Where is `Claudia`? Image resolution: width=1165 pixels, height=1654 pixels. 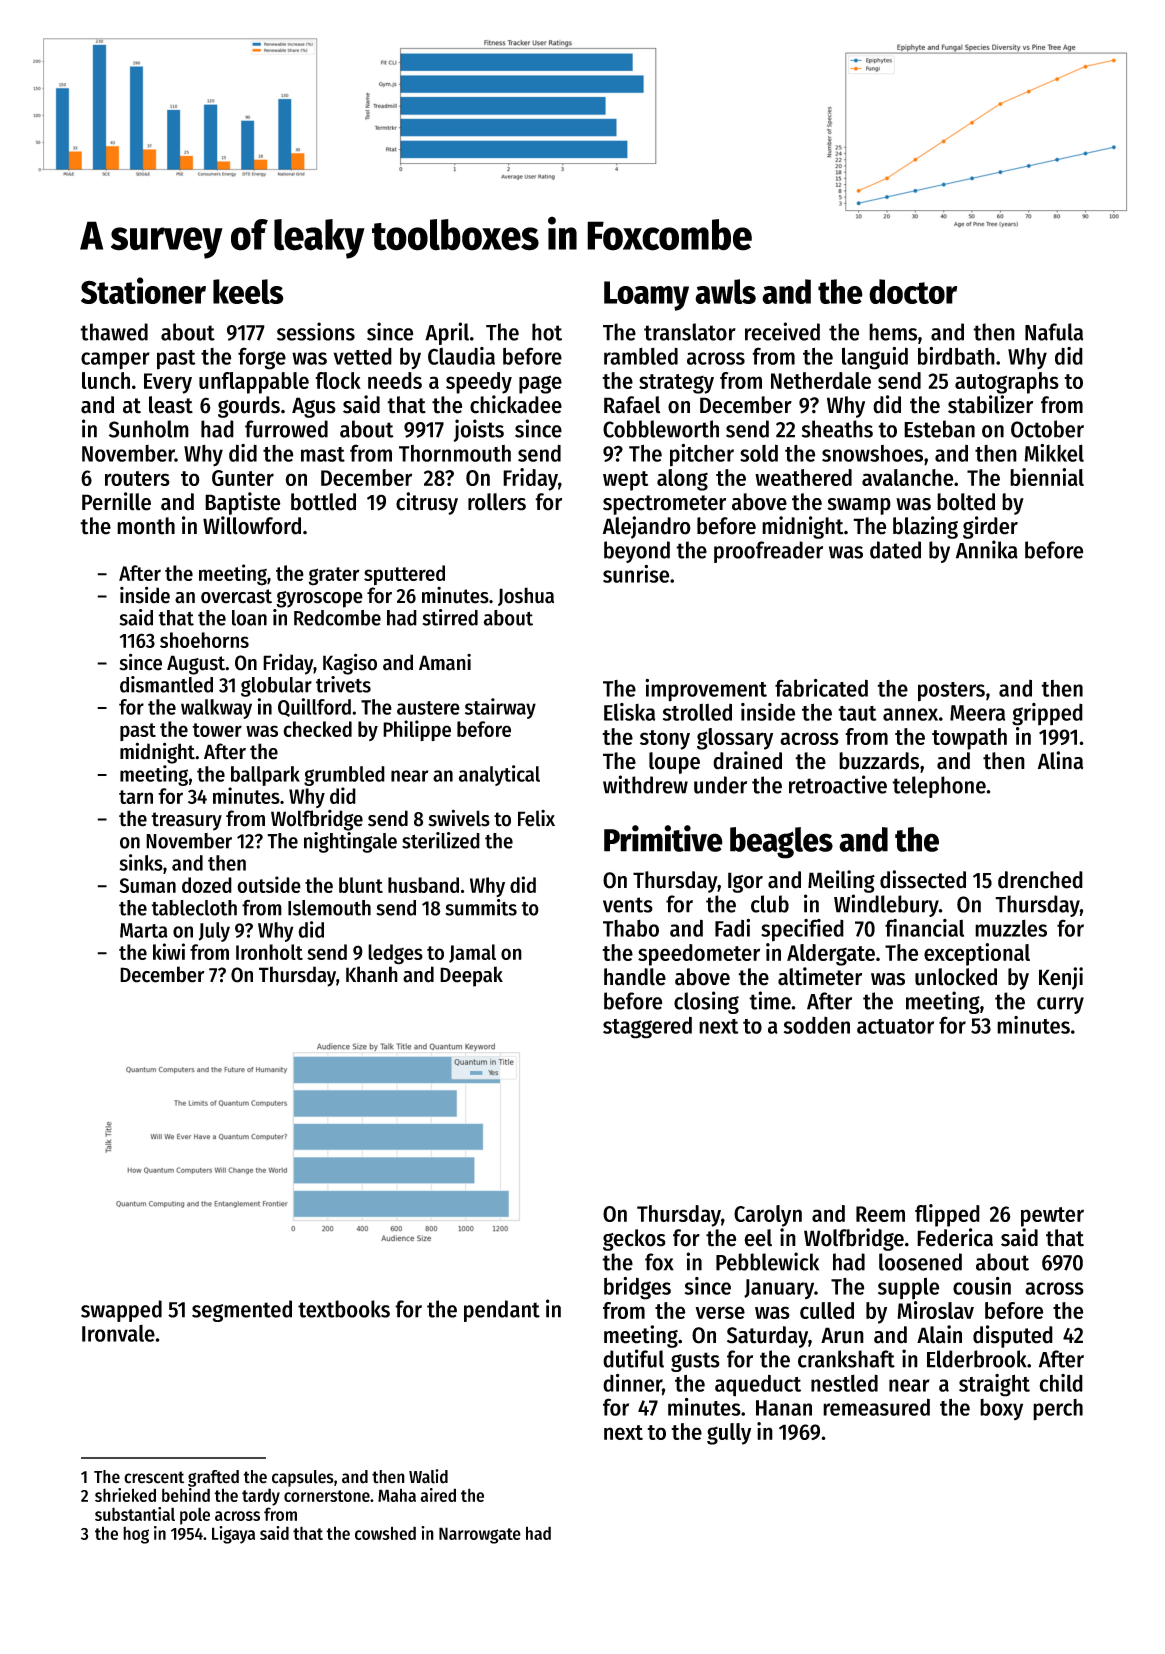
Claudia is located at coordinates (461, 356).
